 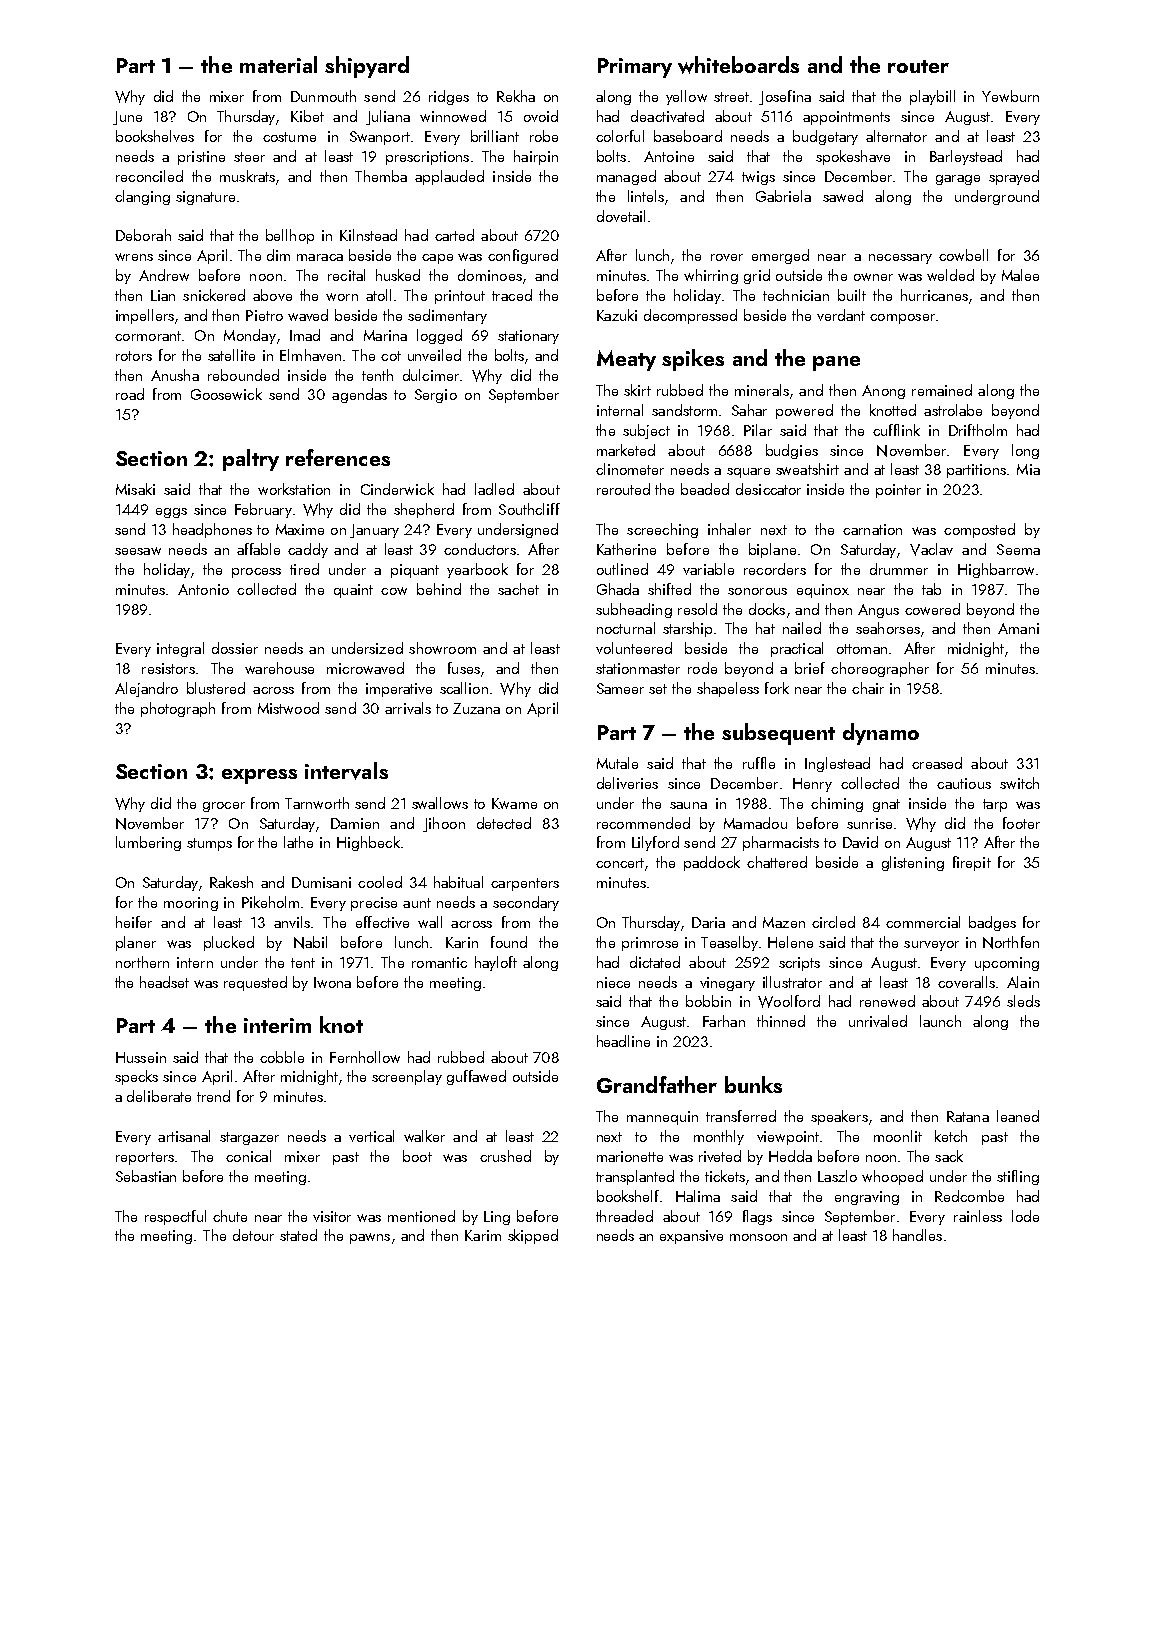 I want to click on alternator, so click(x=896, y=136).
